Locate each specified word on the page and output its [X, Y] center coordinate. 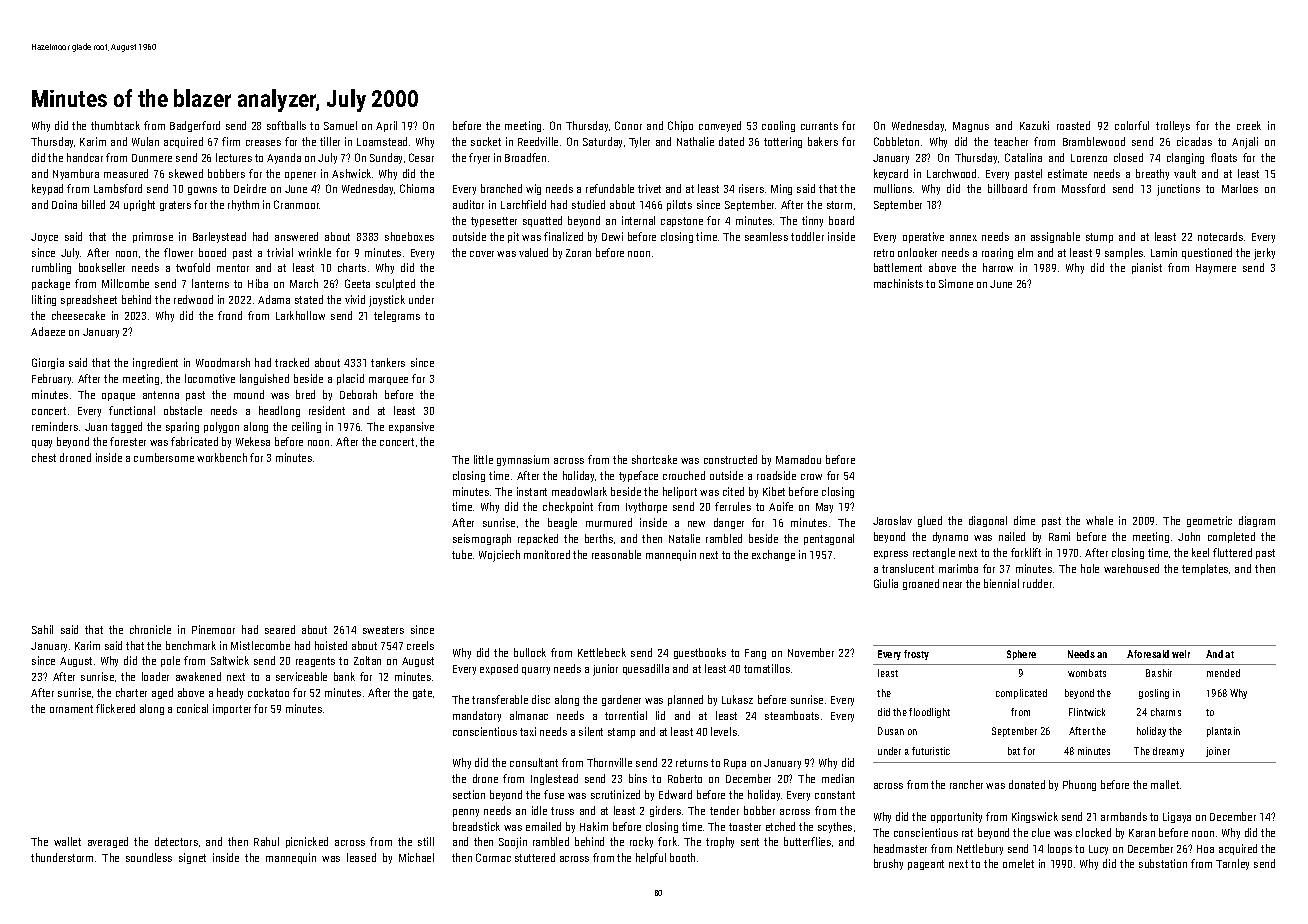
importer [232, 709]
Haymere [1216, 269]
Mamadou [798, 459]
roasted [1073, 125]
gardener [621, 700]
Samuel [340, 125]
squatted [542, 221]
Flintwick [1087, 712]
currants [819, 126]
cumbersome [164, 457]
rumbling [51, 268]
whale [1099, 520]
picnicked [307, 842]
